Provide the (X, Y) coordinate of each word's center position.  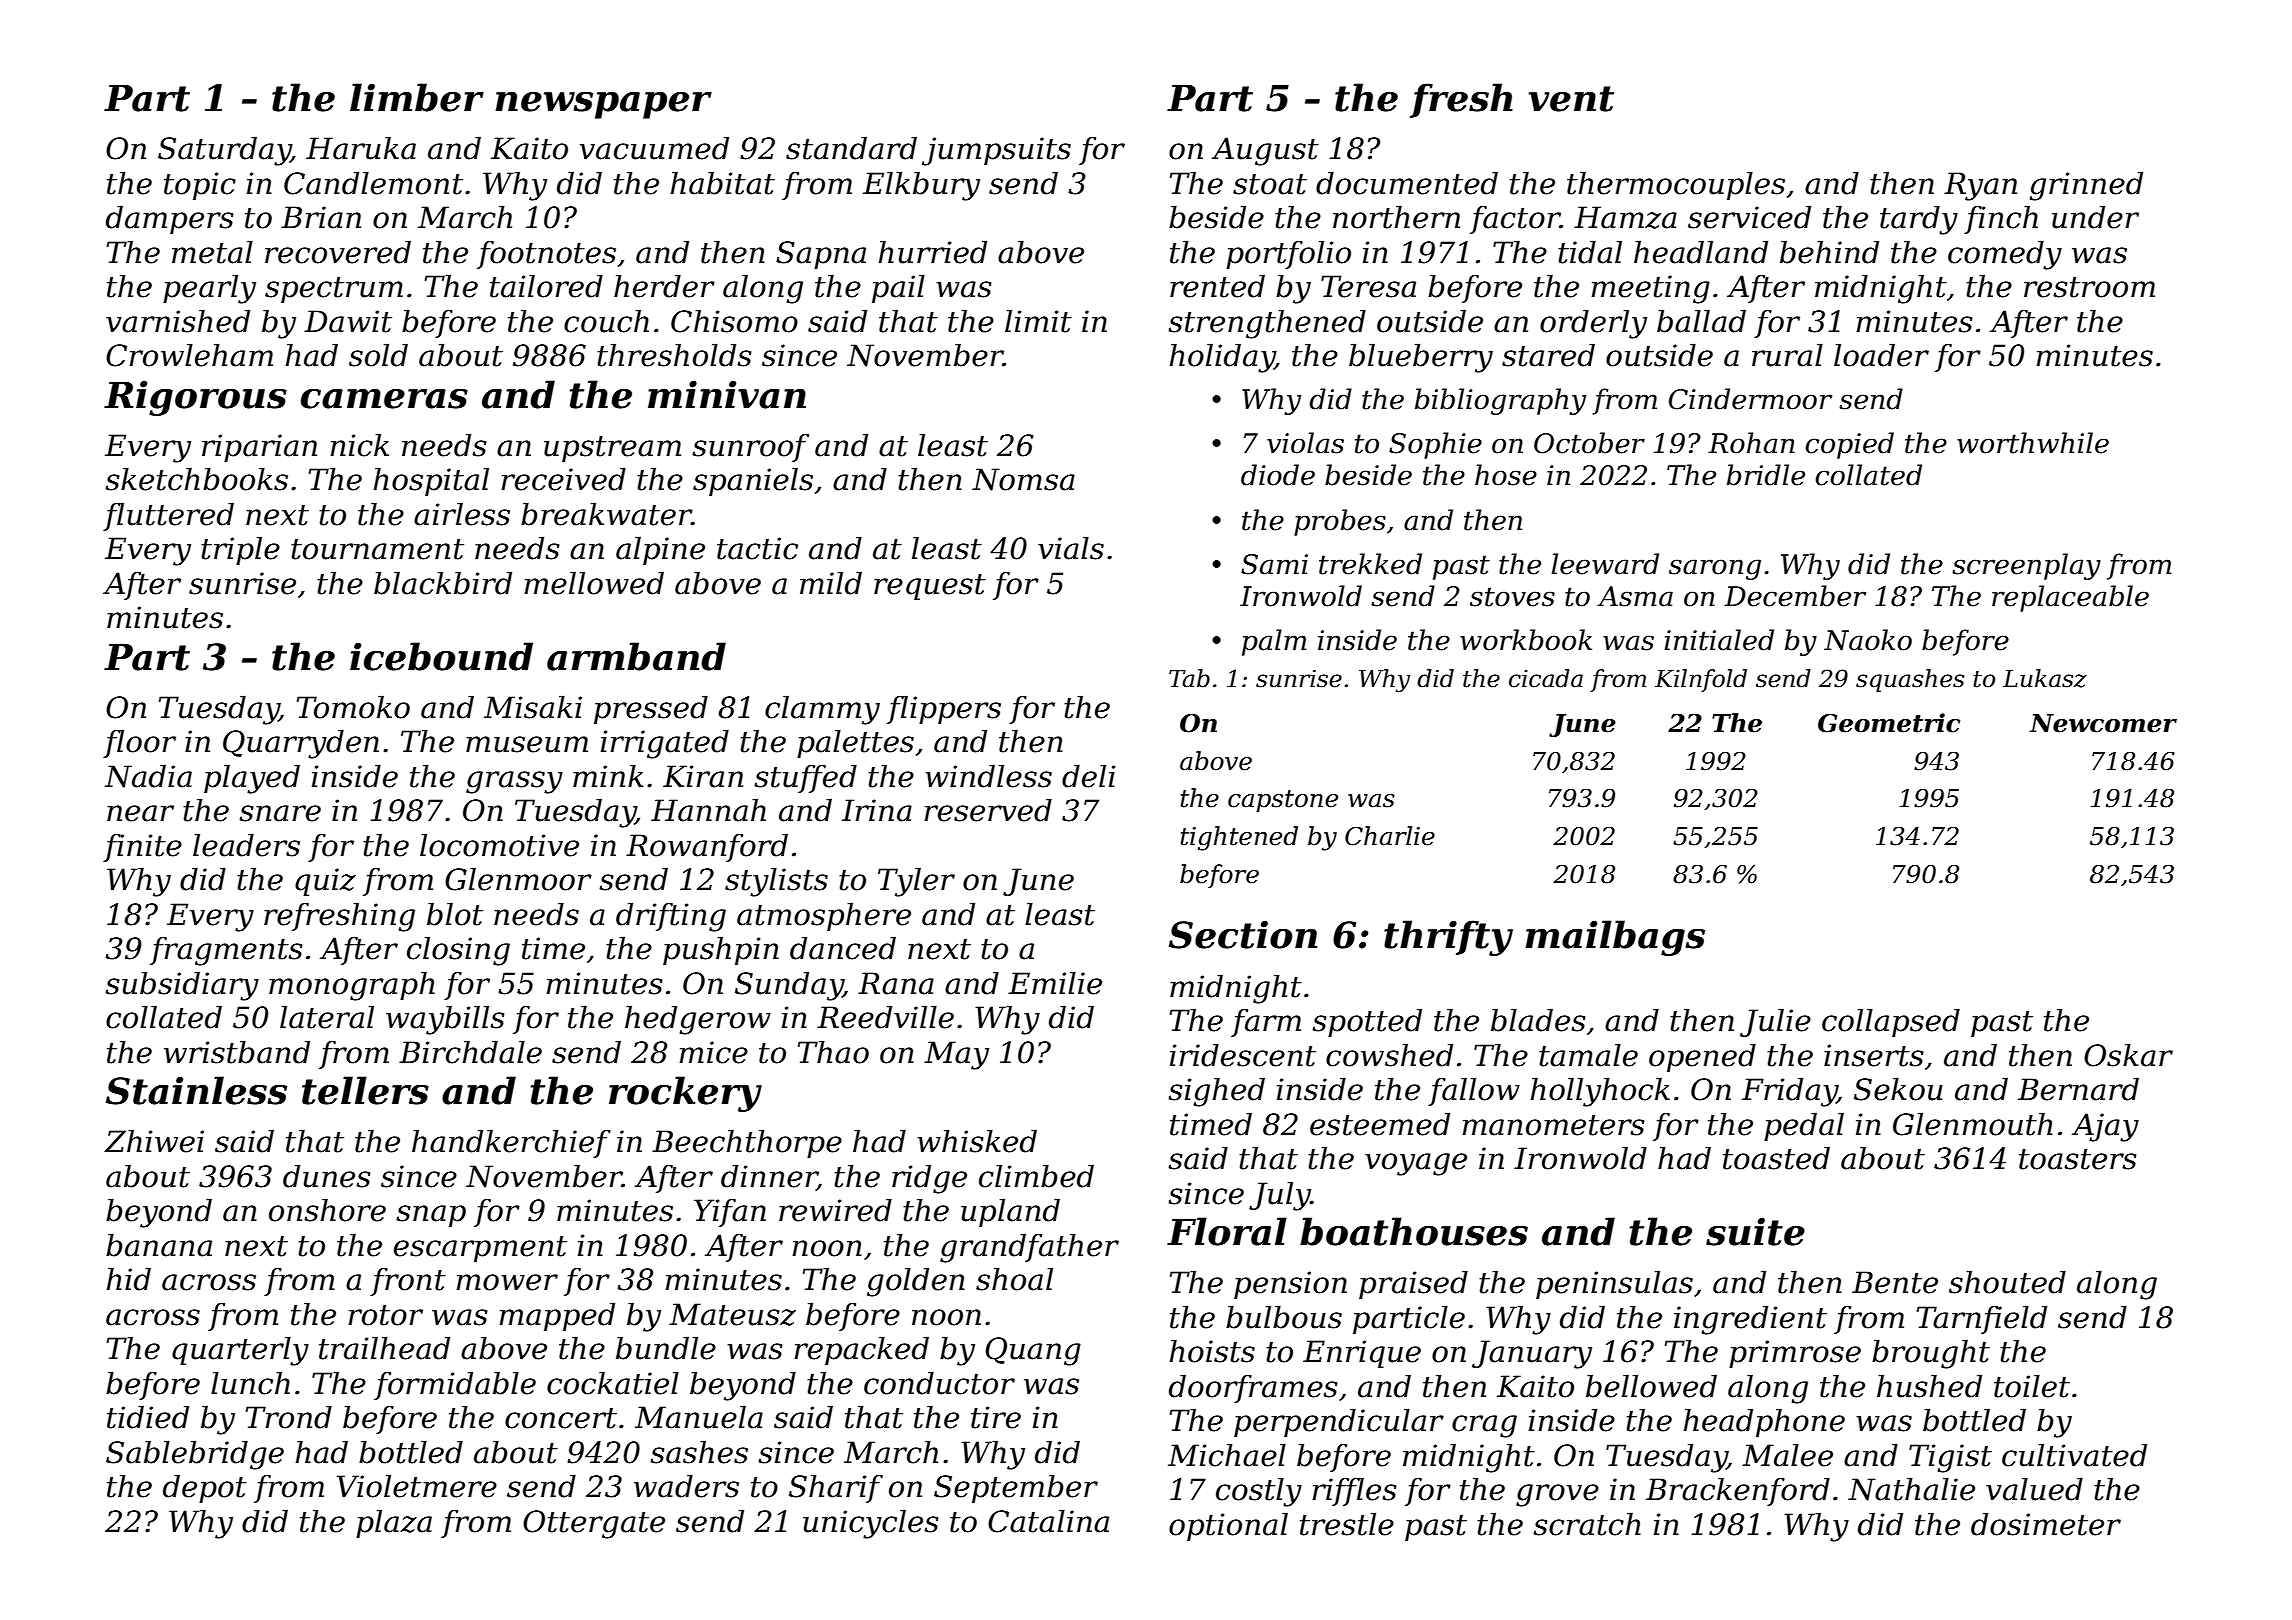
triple (240, 550)
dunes (327, 1176)
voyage (1416, 1164)
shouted (2007, 1282)
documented (1407, 183)
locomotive (499, 845)
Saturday (224, 151)
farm (1266, 1023)
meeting (1650, 289)
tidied (148, 1417)
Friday (1789, 1092)
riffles (1354, 1491)
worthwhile (2033, 443)
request (930, 587)
